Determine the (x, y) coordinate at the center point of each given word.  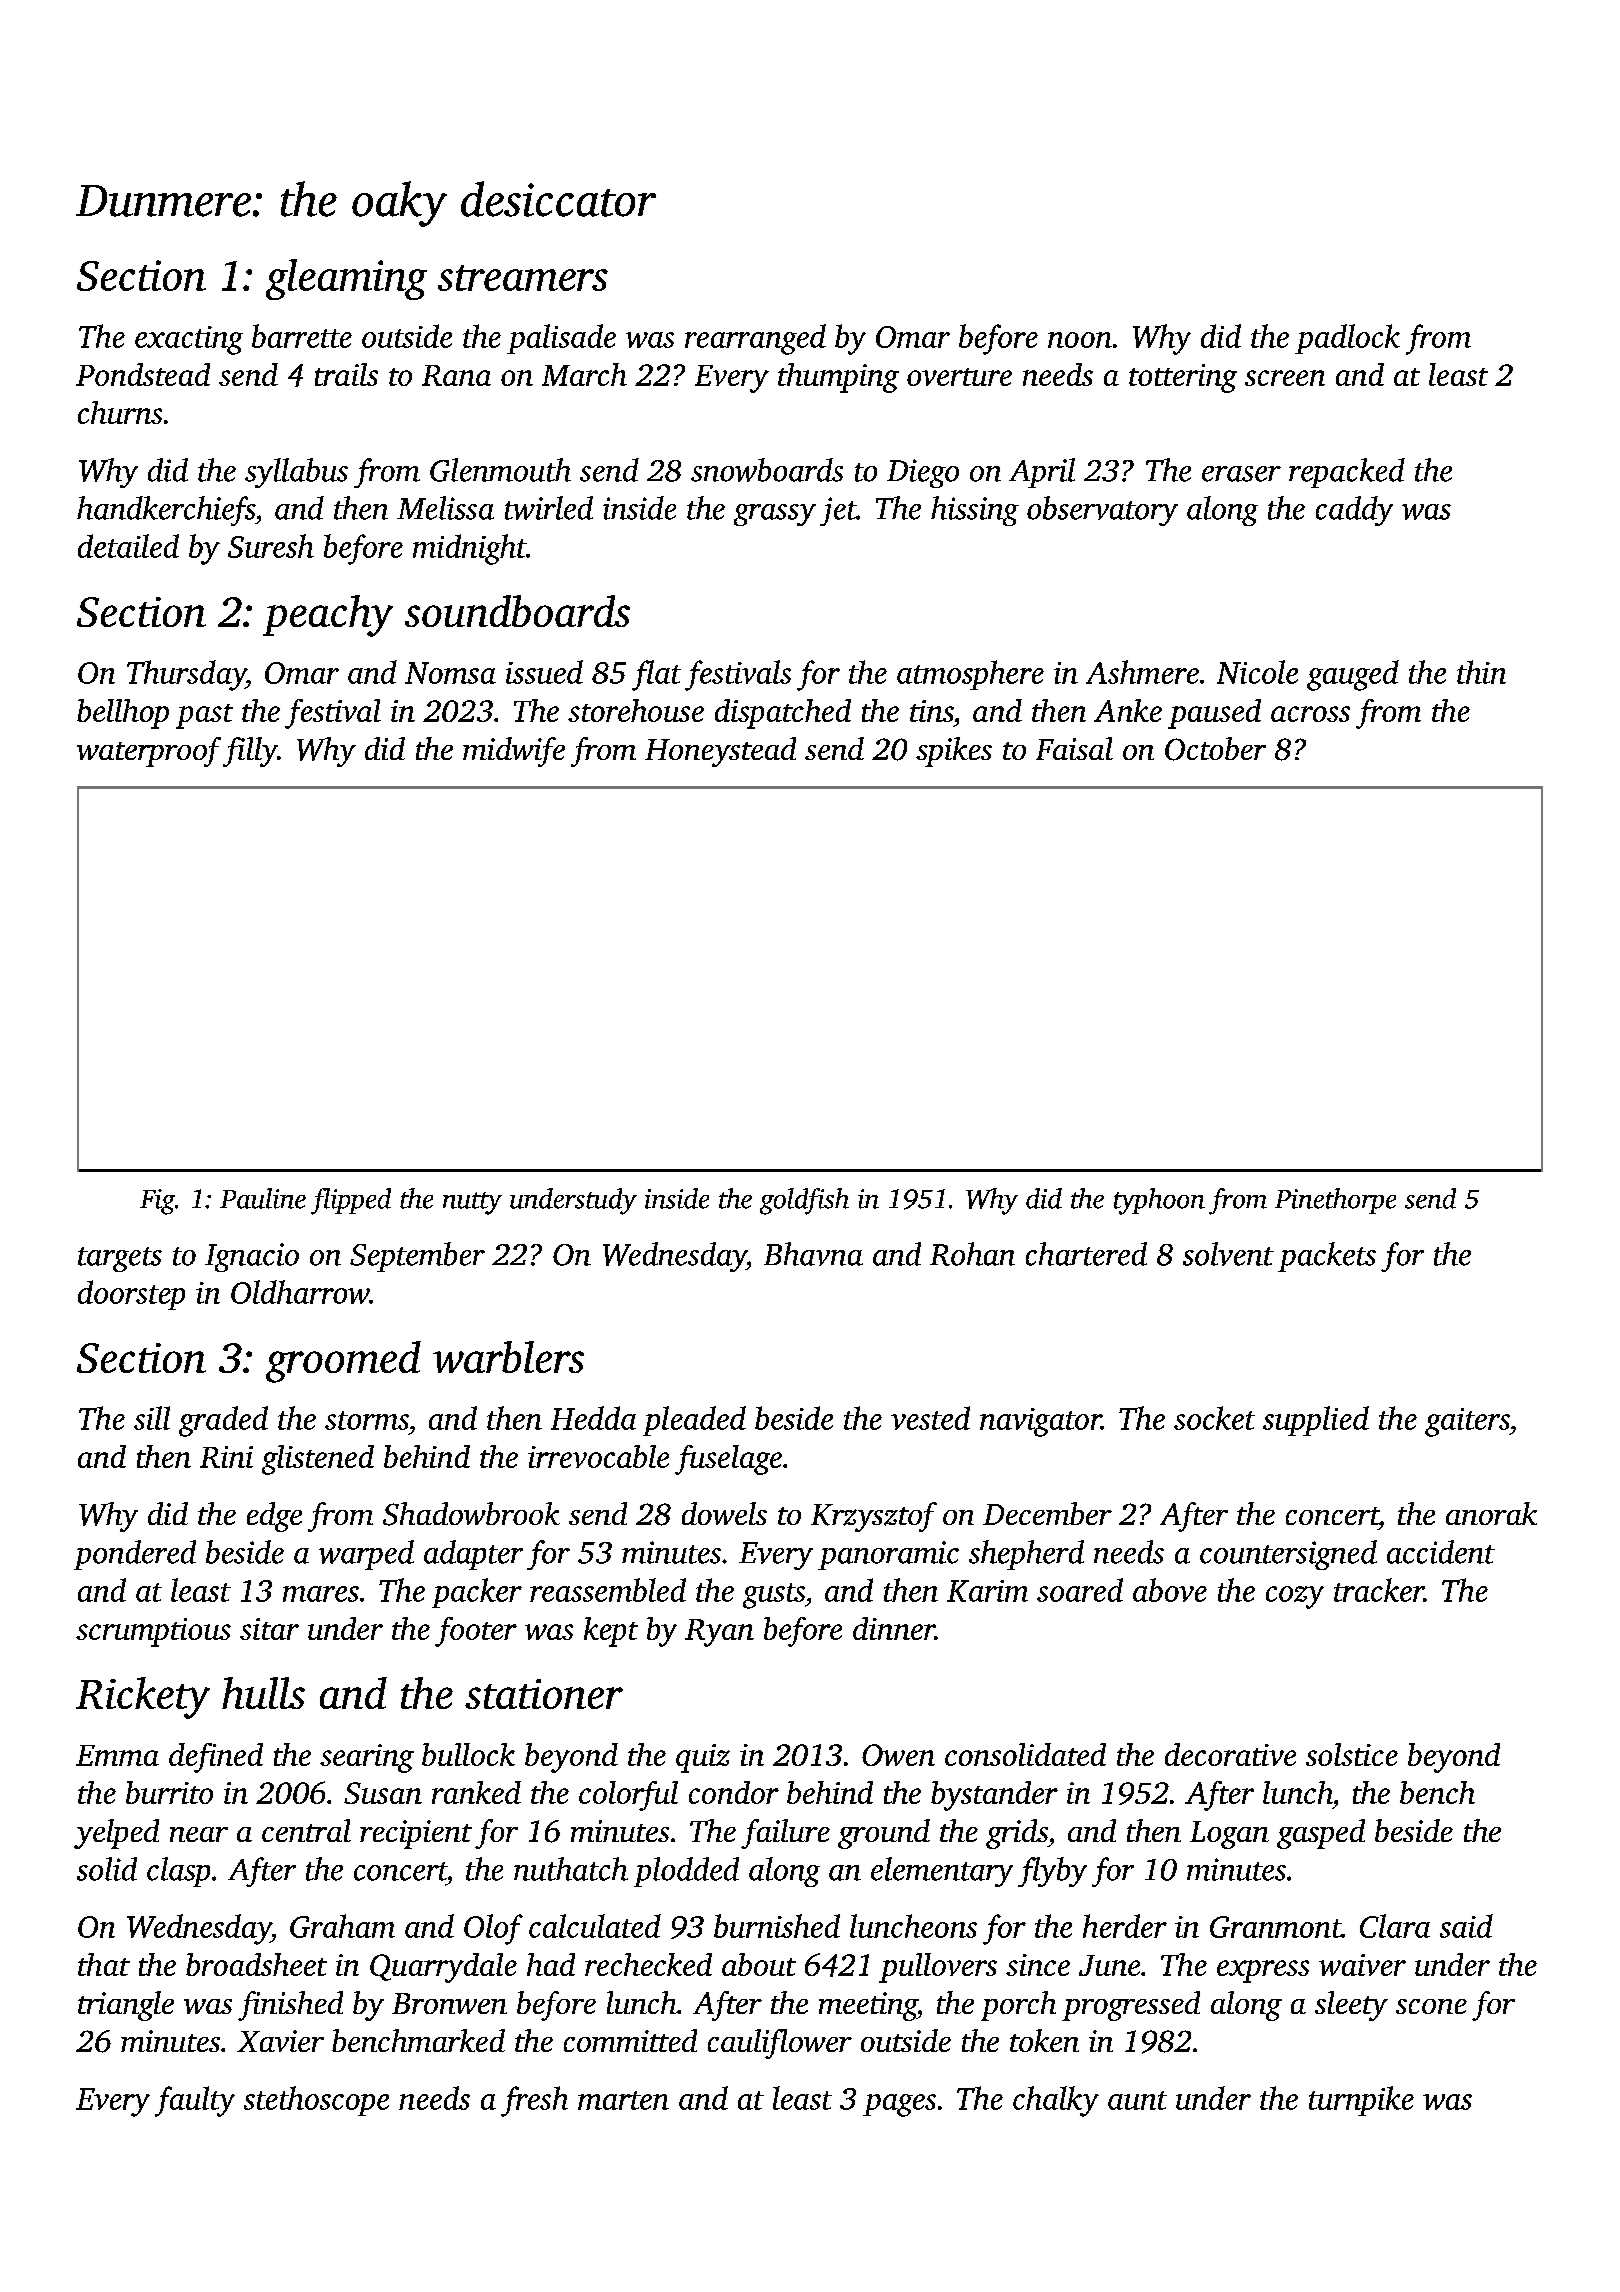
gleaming (346, 279)
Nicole (1257, 672)
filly (250, 752)
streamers (523, 278)
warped (366, 1555)
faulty (195, 2101)
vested (930, 1418)
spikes (954, 752)
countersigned (1288, 1555)
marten (623, 2100)
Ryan (719, 1633)
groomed (343, 1362)
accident (1441, 1552)
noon (1080, 340)
